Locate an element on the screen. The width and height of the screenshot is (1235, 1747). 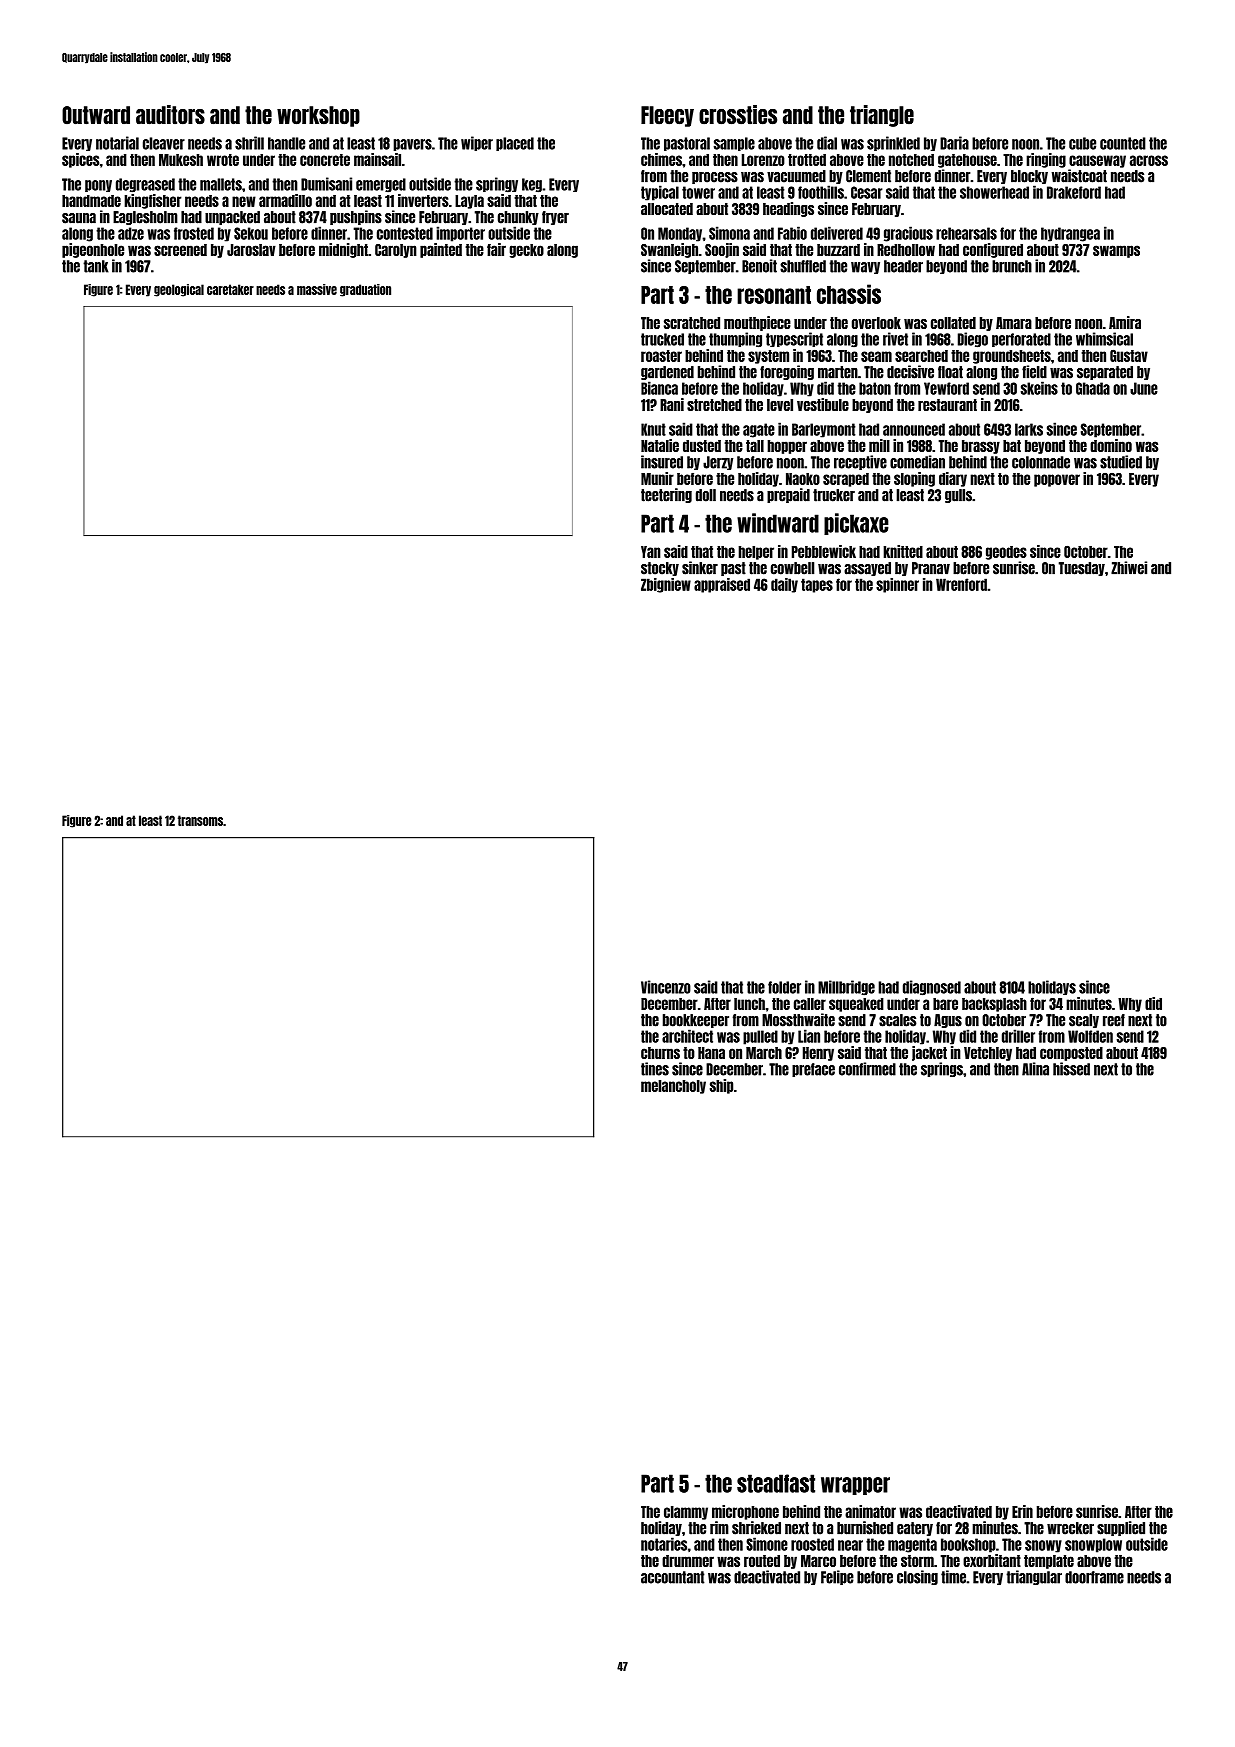
springs is located at coordinates (942, 1069).
